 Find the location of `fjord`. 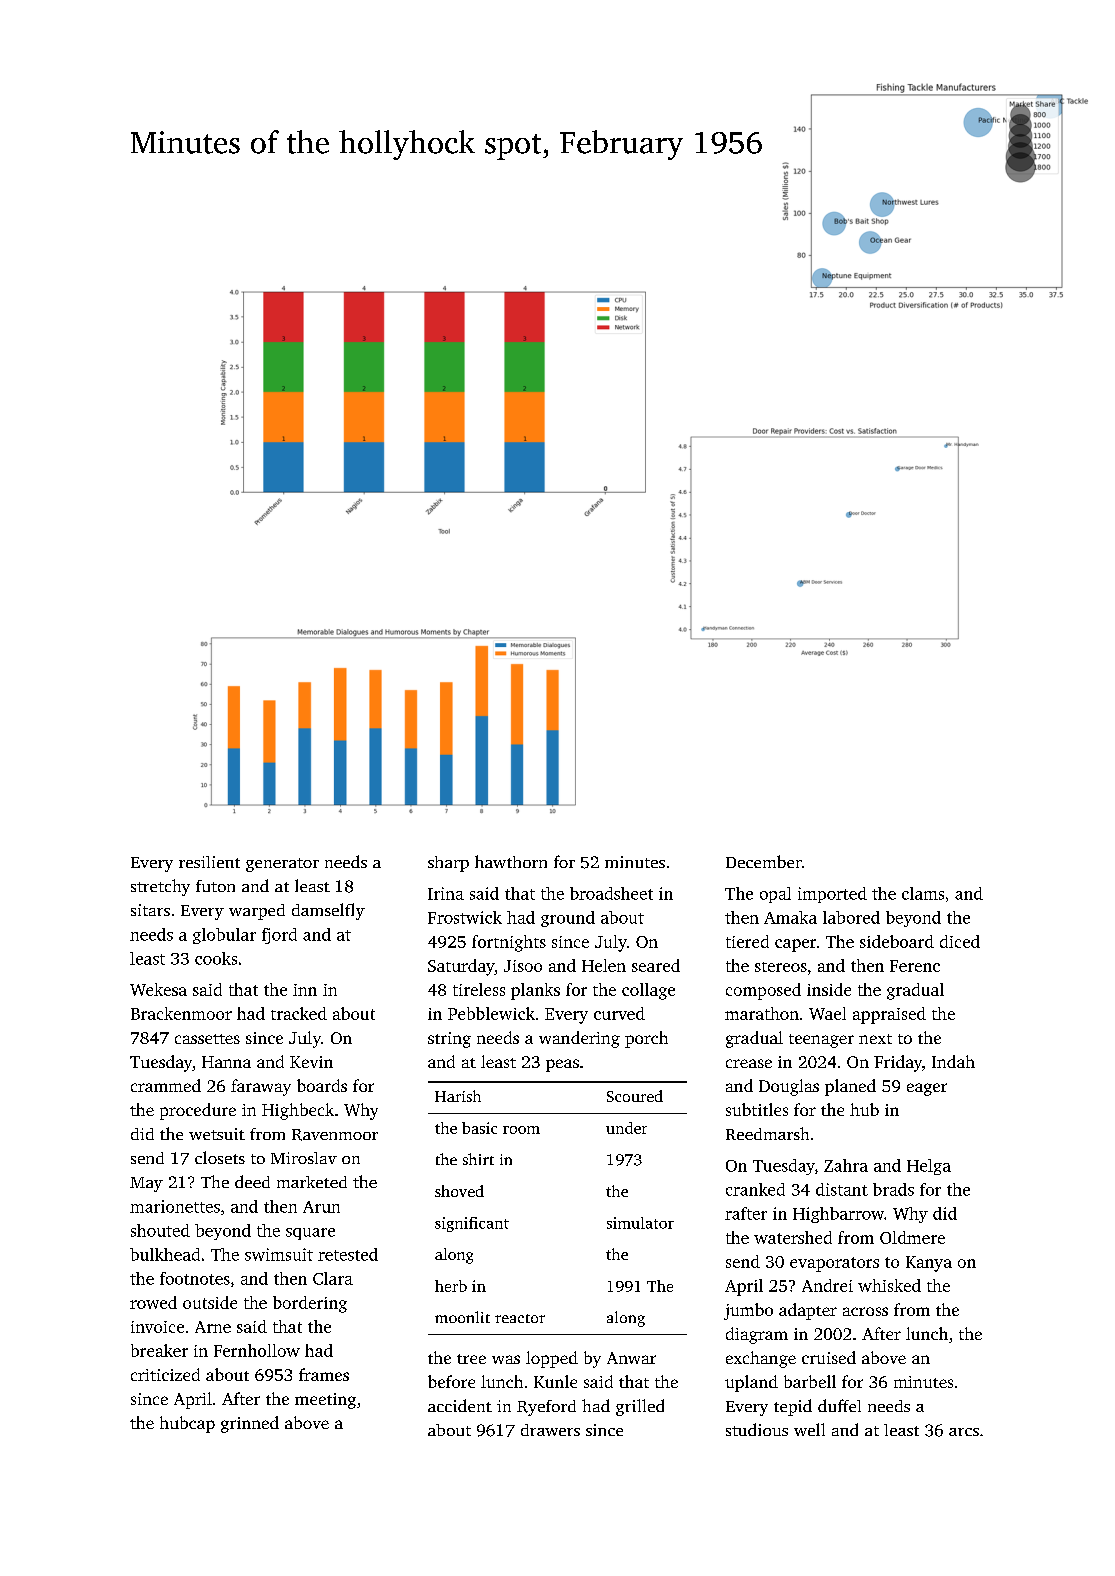

fjord is located at coordinates (279, 936).
